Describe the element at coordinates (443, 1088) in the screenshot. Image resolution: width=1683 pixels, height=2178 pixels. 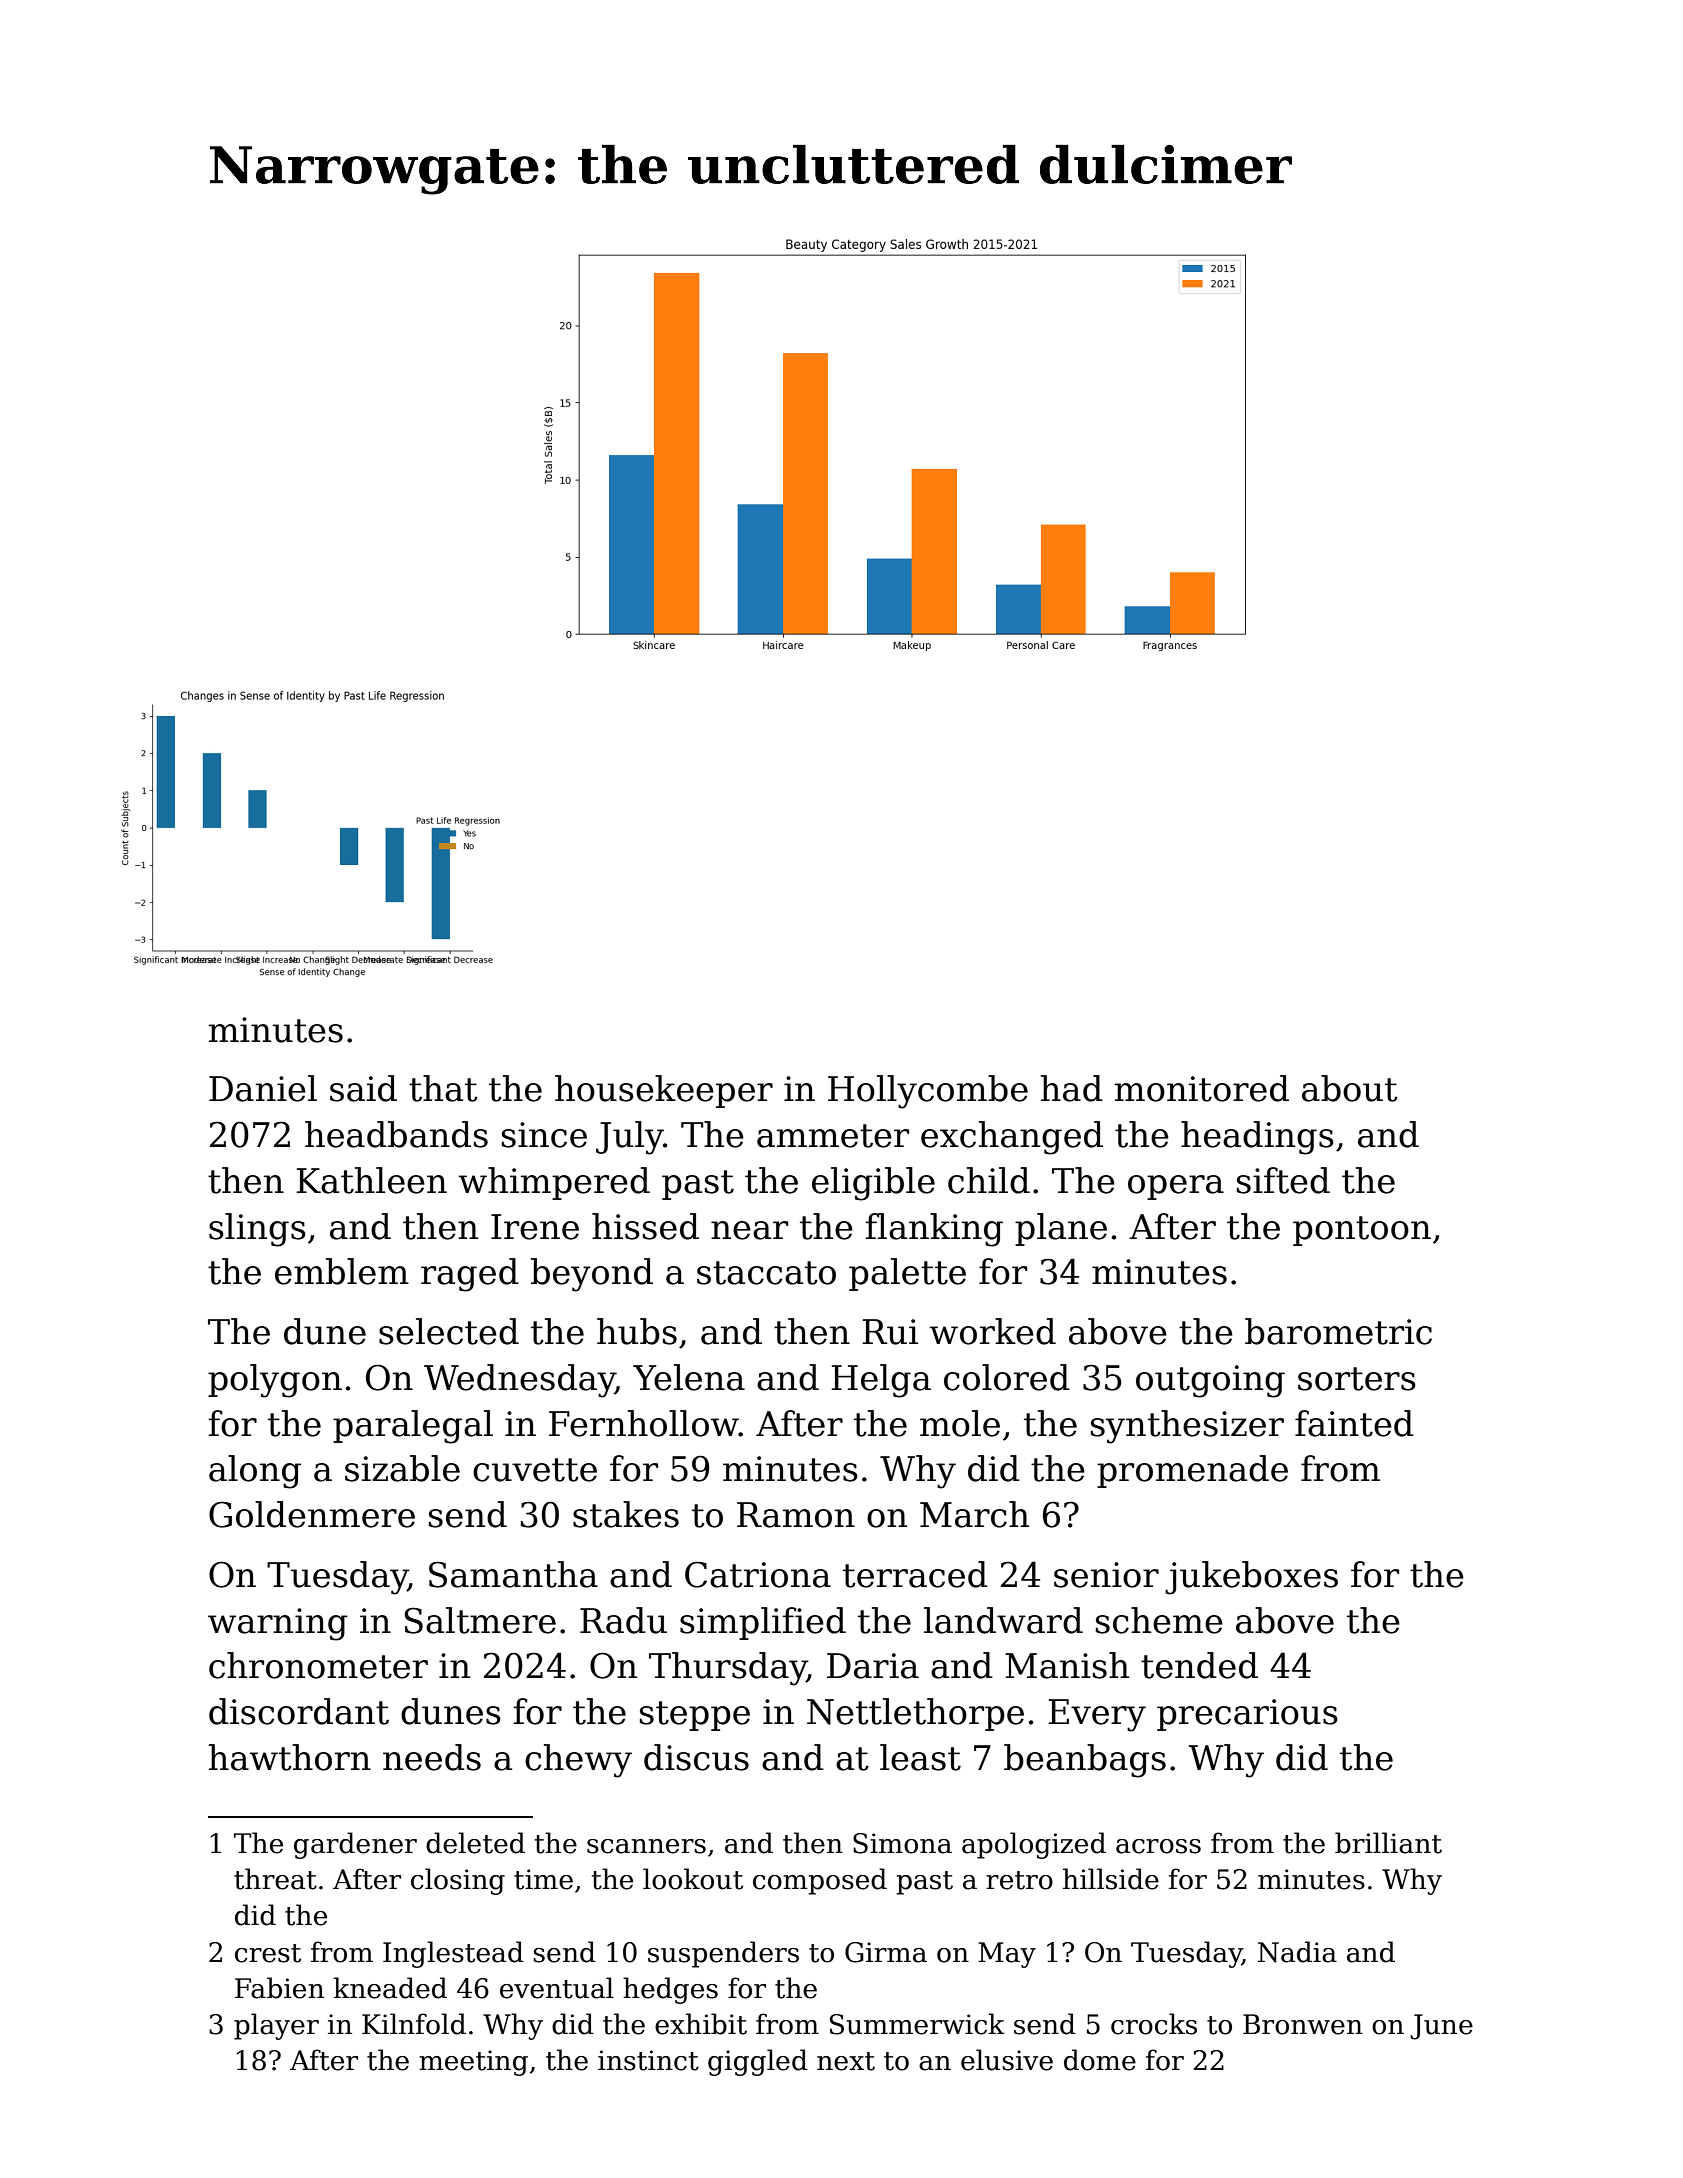
I see `that` at that location.
